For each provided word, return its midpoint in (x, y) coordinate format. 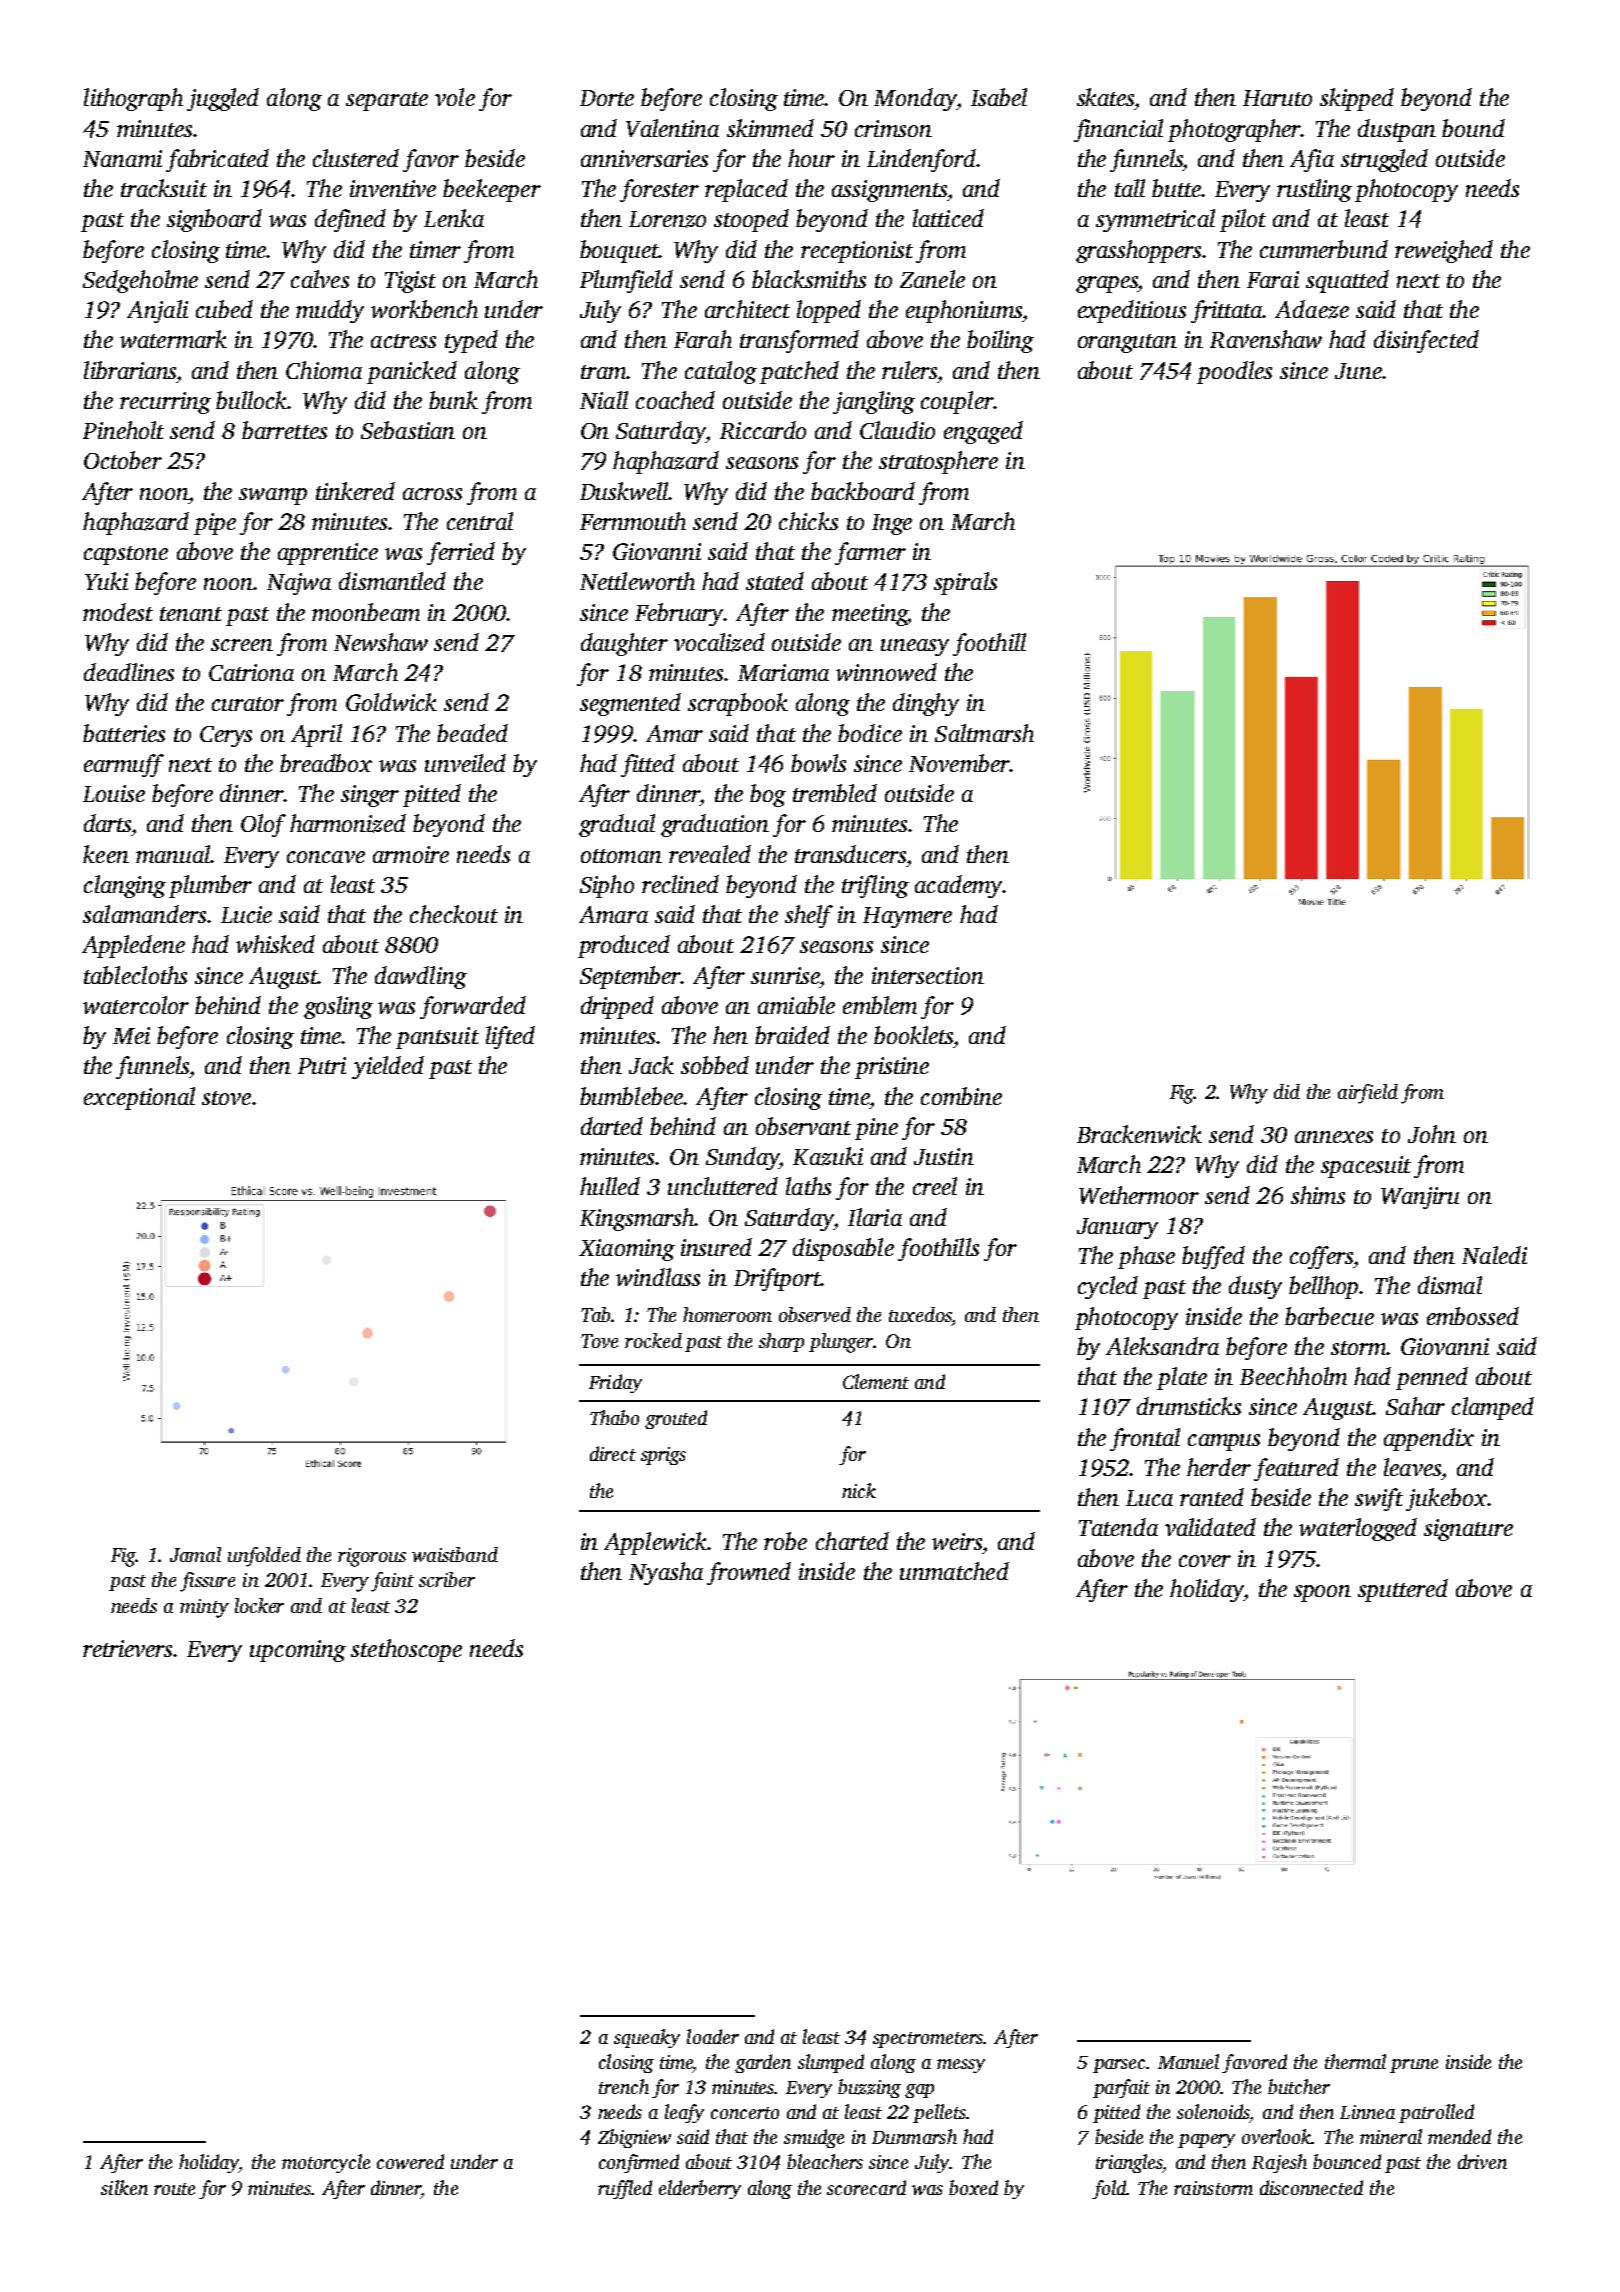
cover (1205, 1561)
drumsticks (1189, 1406)
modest (118, 612)
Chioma (324, 370)
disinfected (1426, 341)
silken (124, 2187)
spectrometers (928, 2040)
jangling (874, 402)
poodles (1234, 372)
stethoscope (406, 1650)
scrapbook (738, 704)
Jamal (195, 1554)
